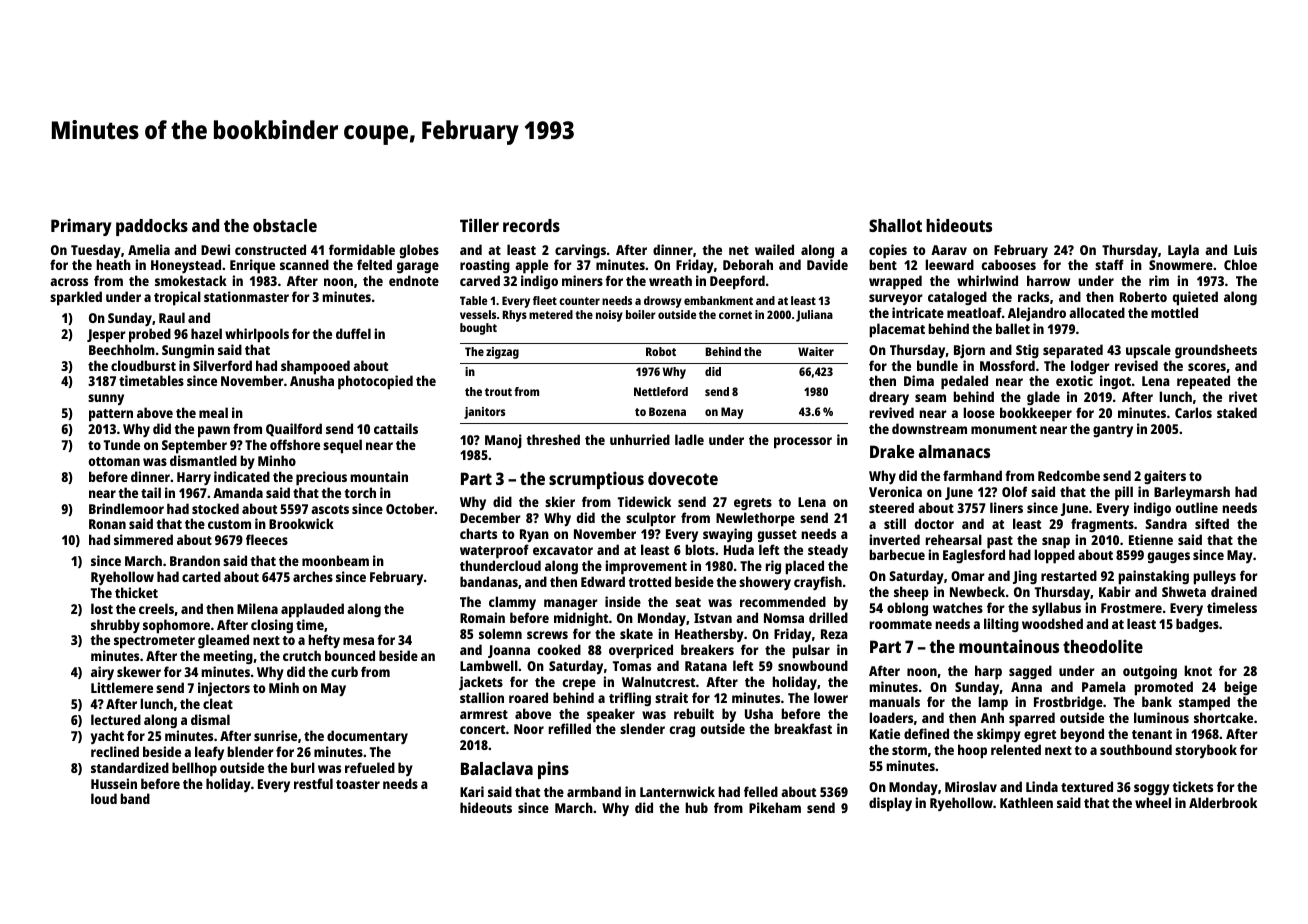 The width and height of the image is (1308, 924). Describe the element at coordinates (294, 430) in the image. I see `Quailford` at that location.
